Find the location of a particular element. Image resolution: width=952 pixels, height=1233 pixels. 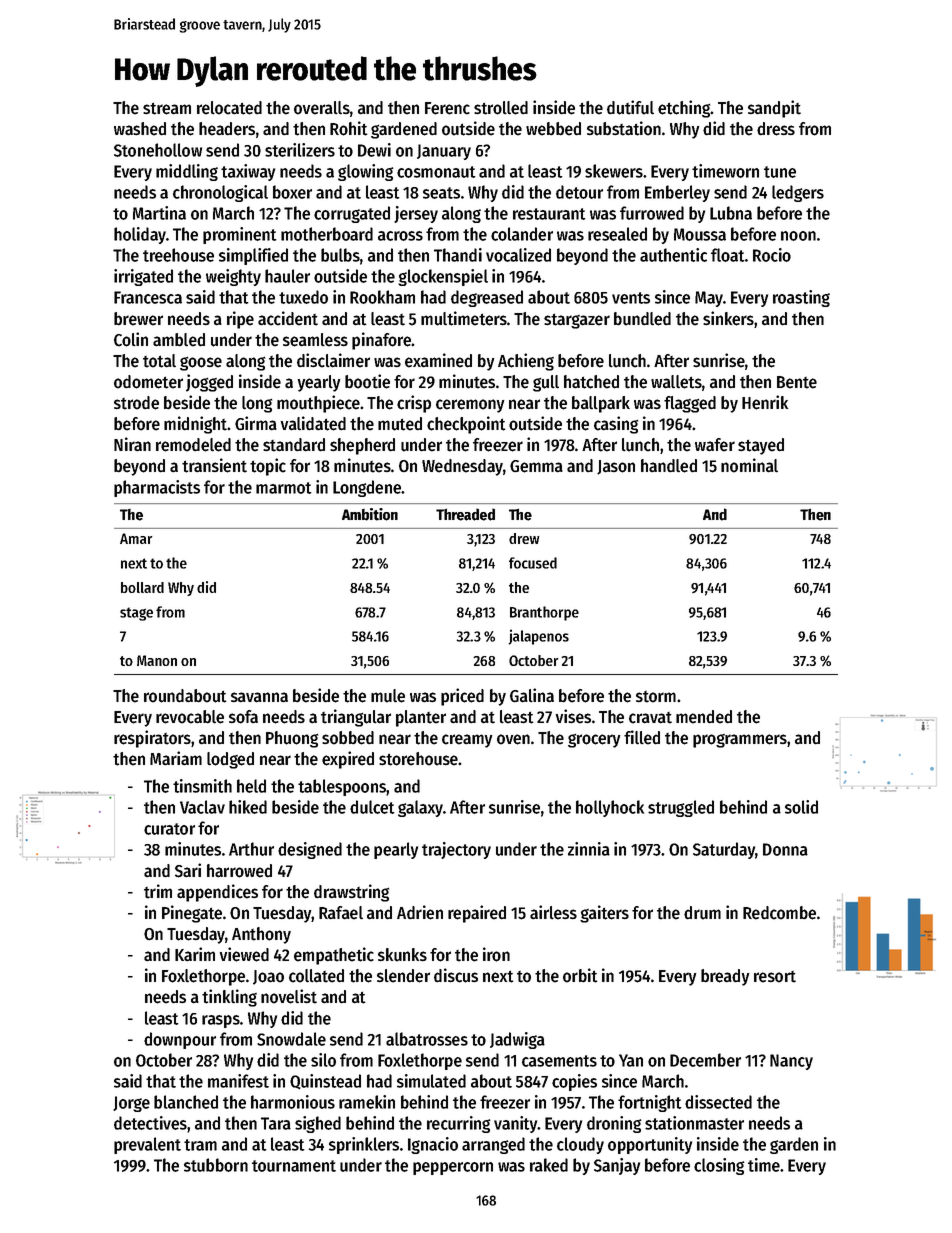

sofa is located at coordinates (243, 717).
